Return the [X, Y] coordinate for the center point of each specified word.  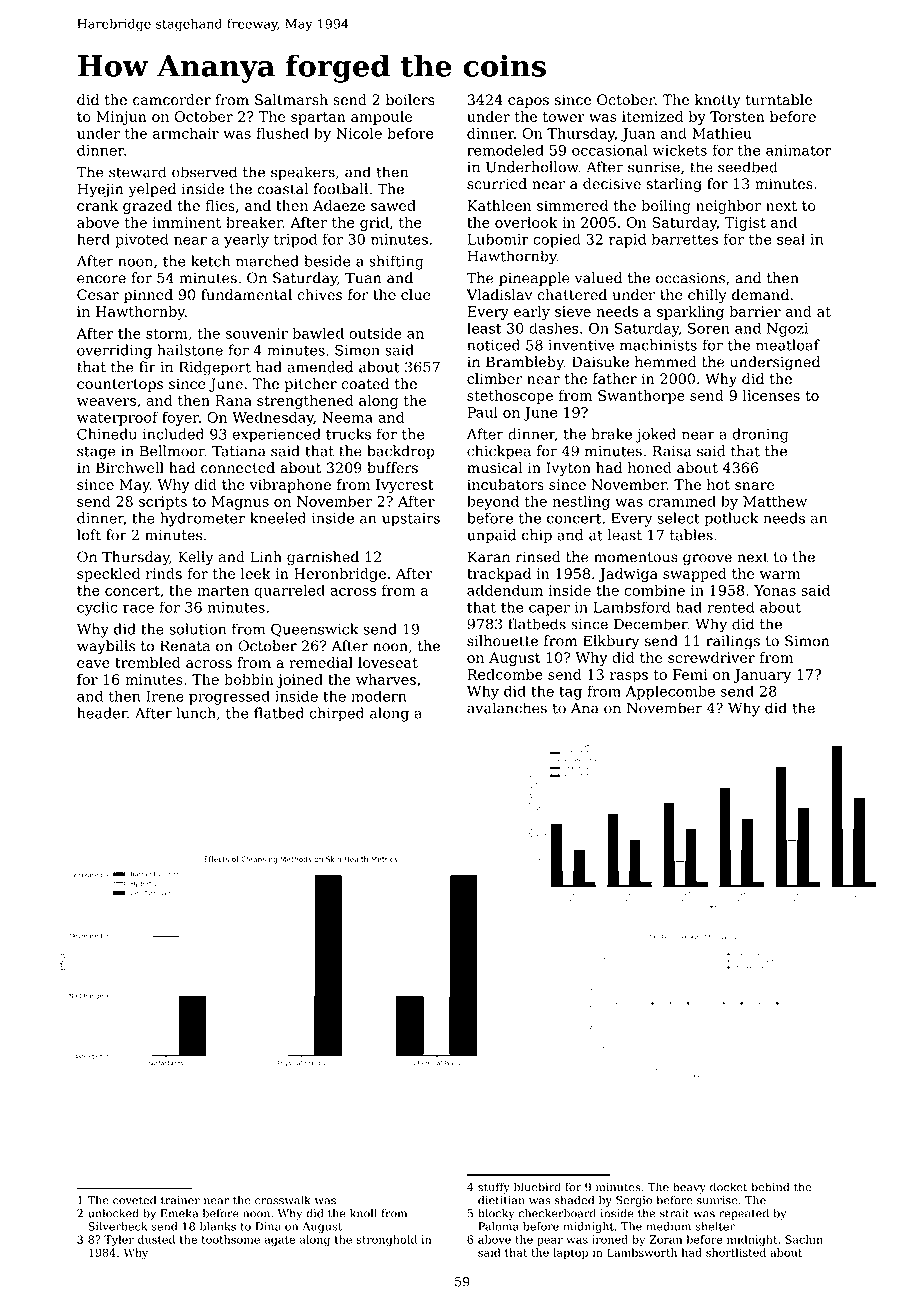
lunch [196, 713]
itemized [653, 116]
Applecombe [670, 692]
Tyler [119, 1240]
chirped [337, 714]
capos [528, 102]
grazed [147, 207]
